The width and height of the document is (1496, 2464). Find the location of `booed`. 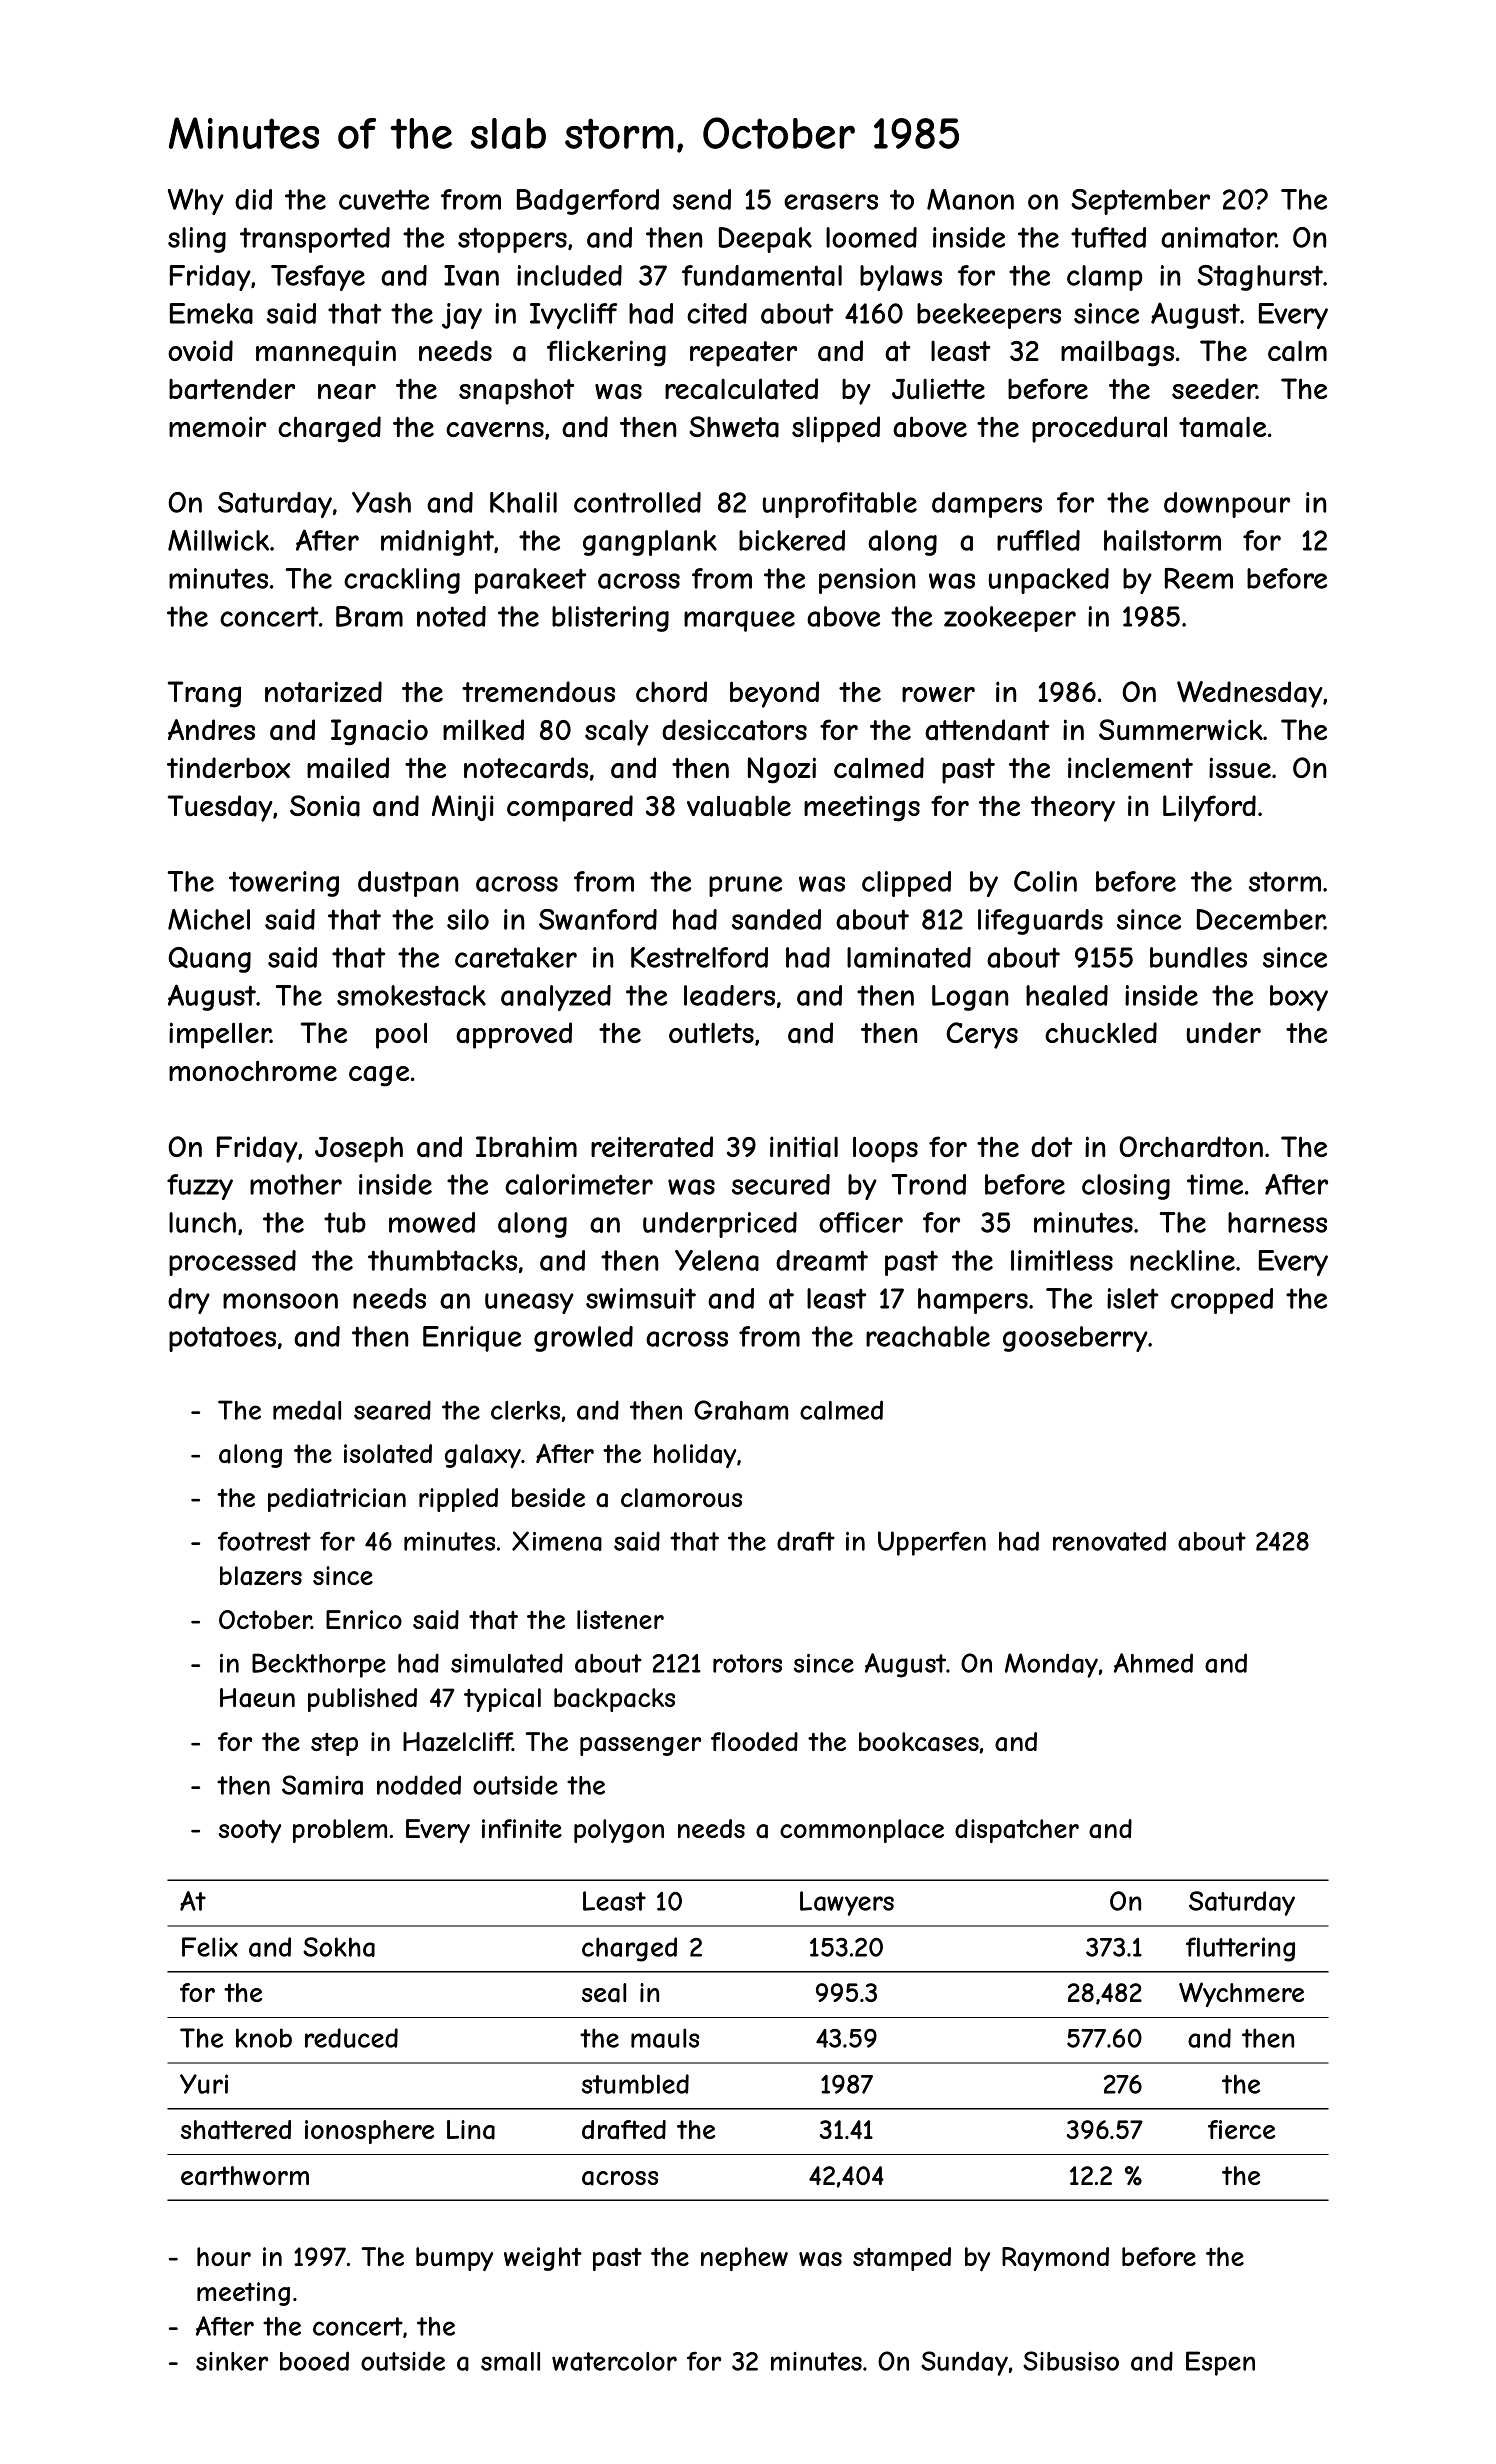

booed is located at coordinates (314, 2361).
